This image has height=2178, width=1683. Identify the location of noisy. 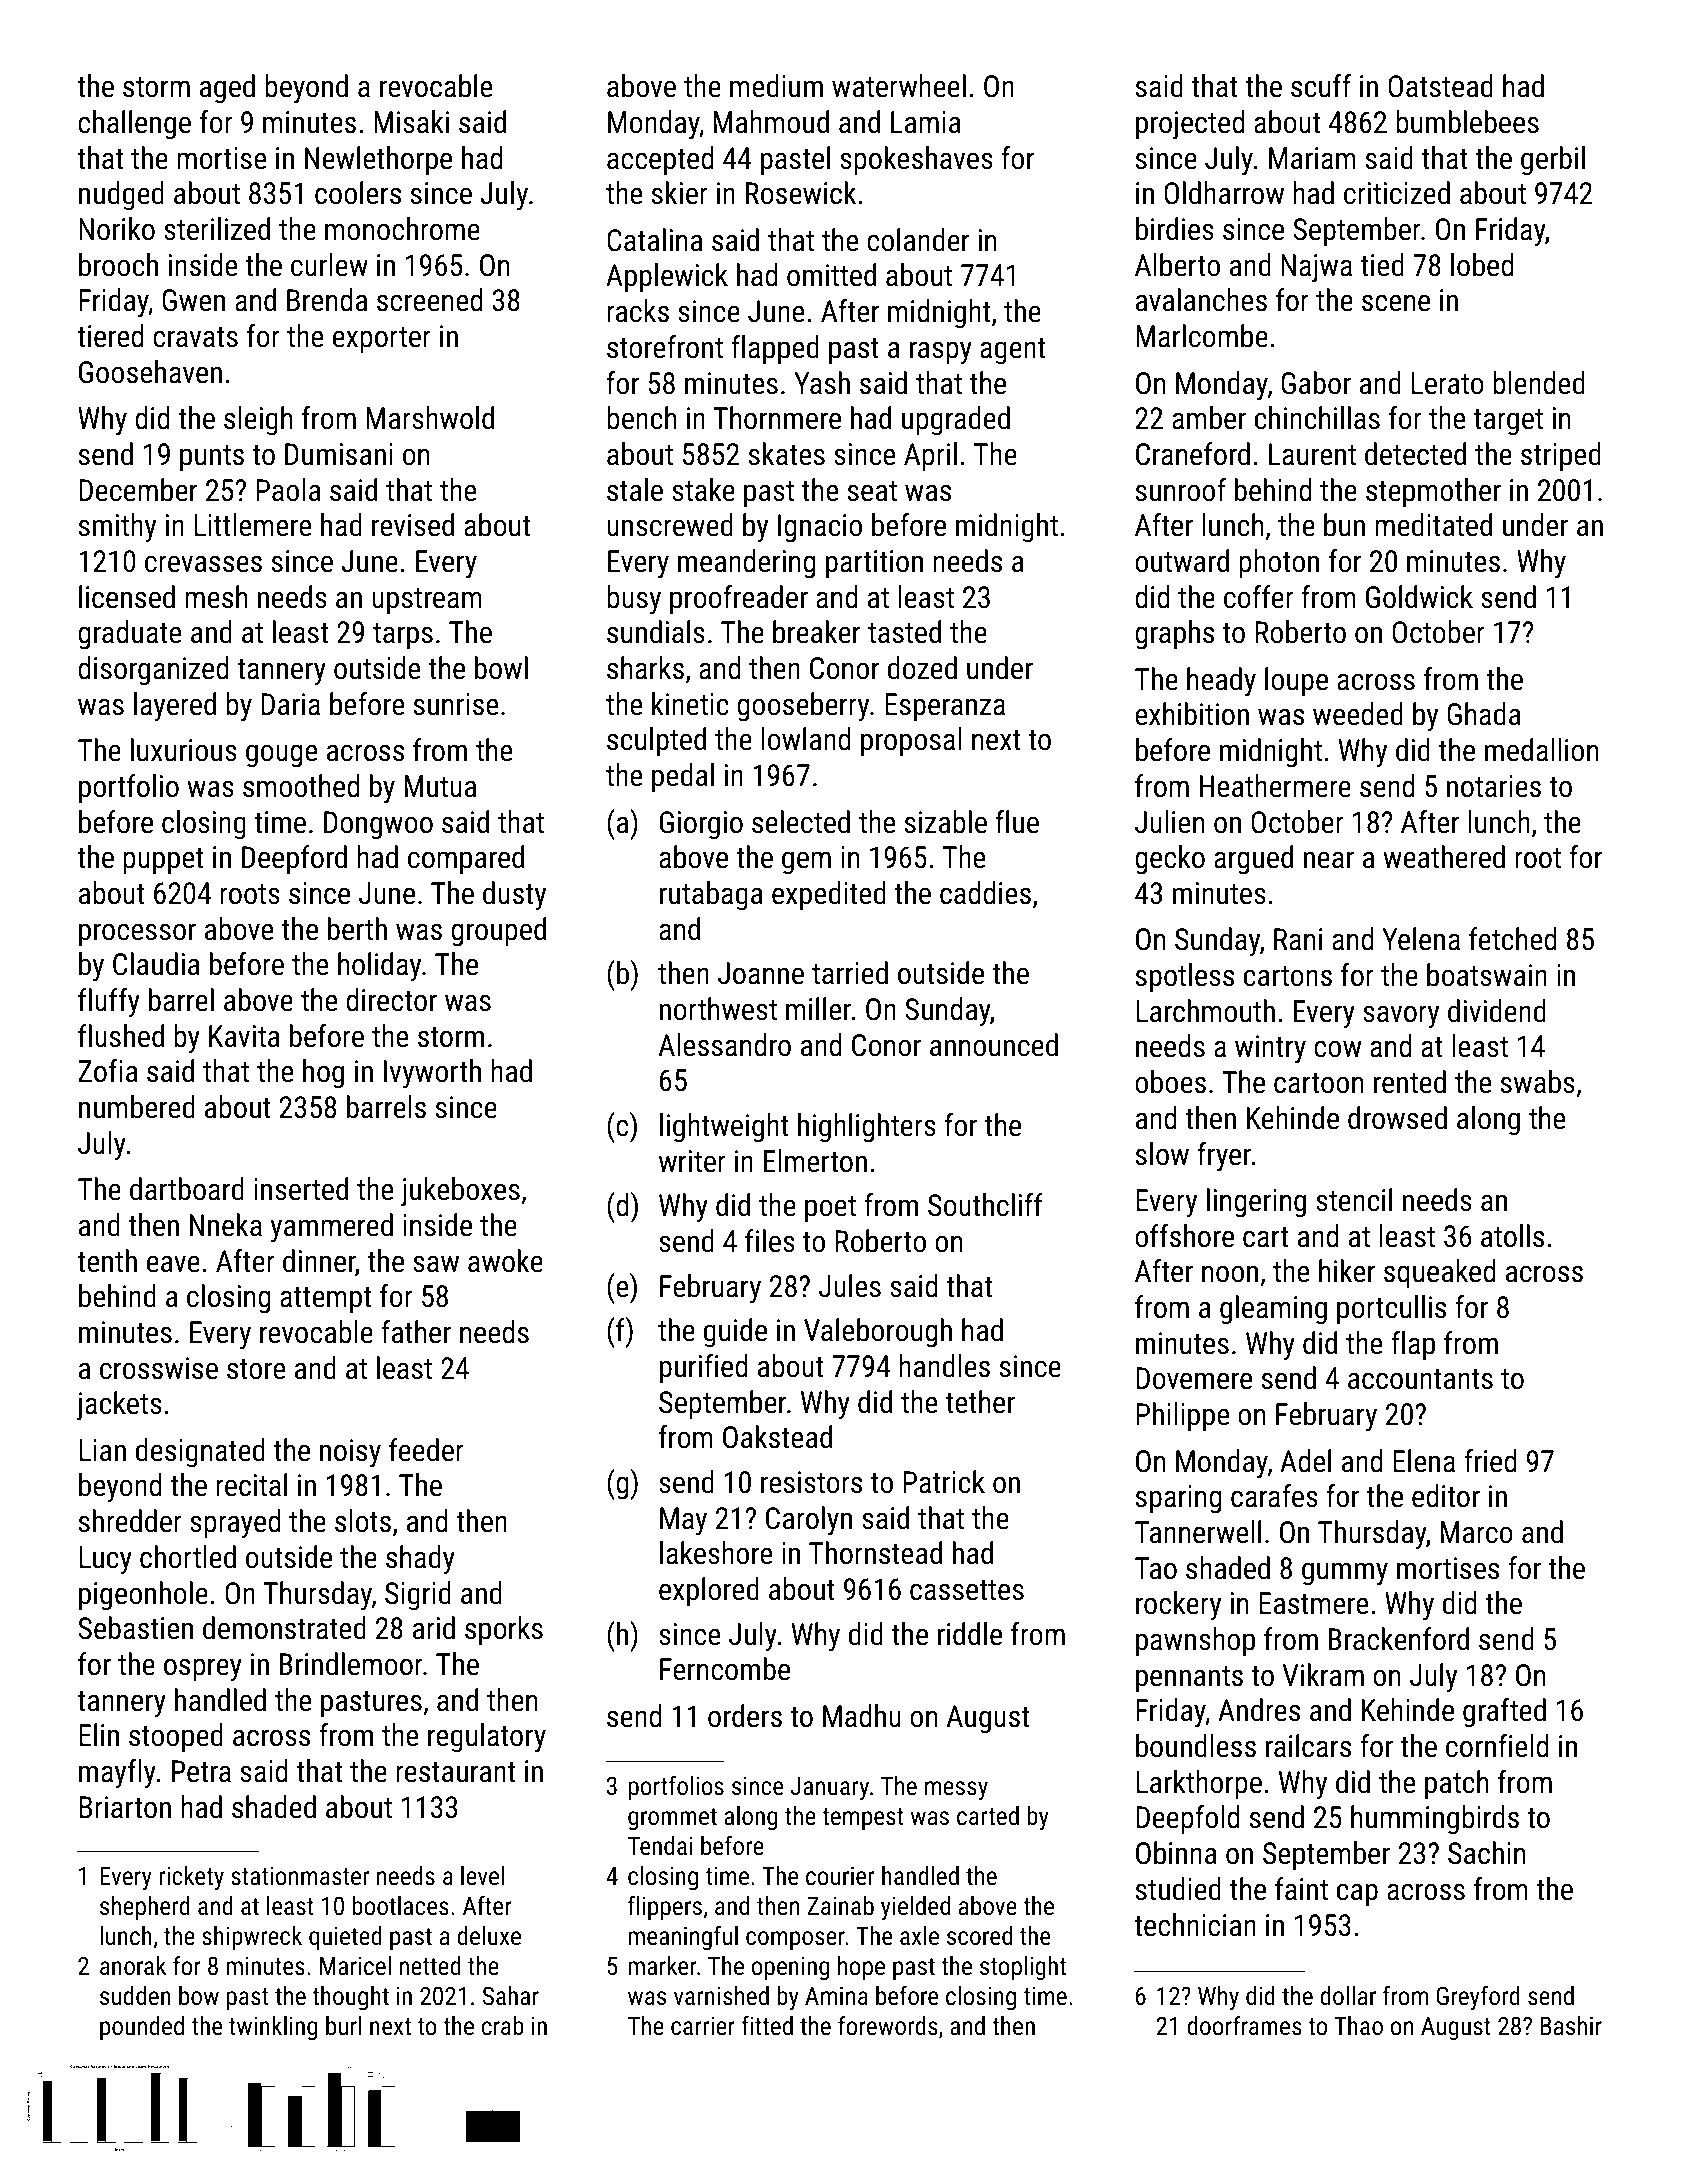
(350, 1453).
